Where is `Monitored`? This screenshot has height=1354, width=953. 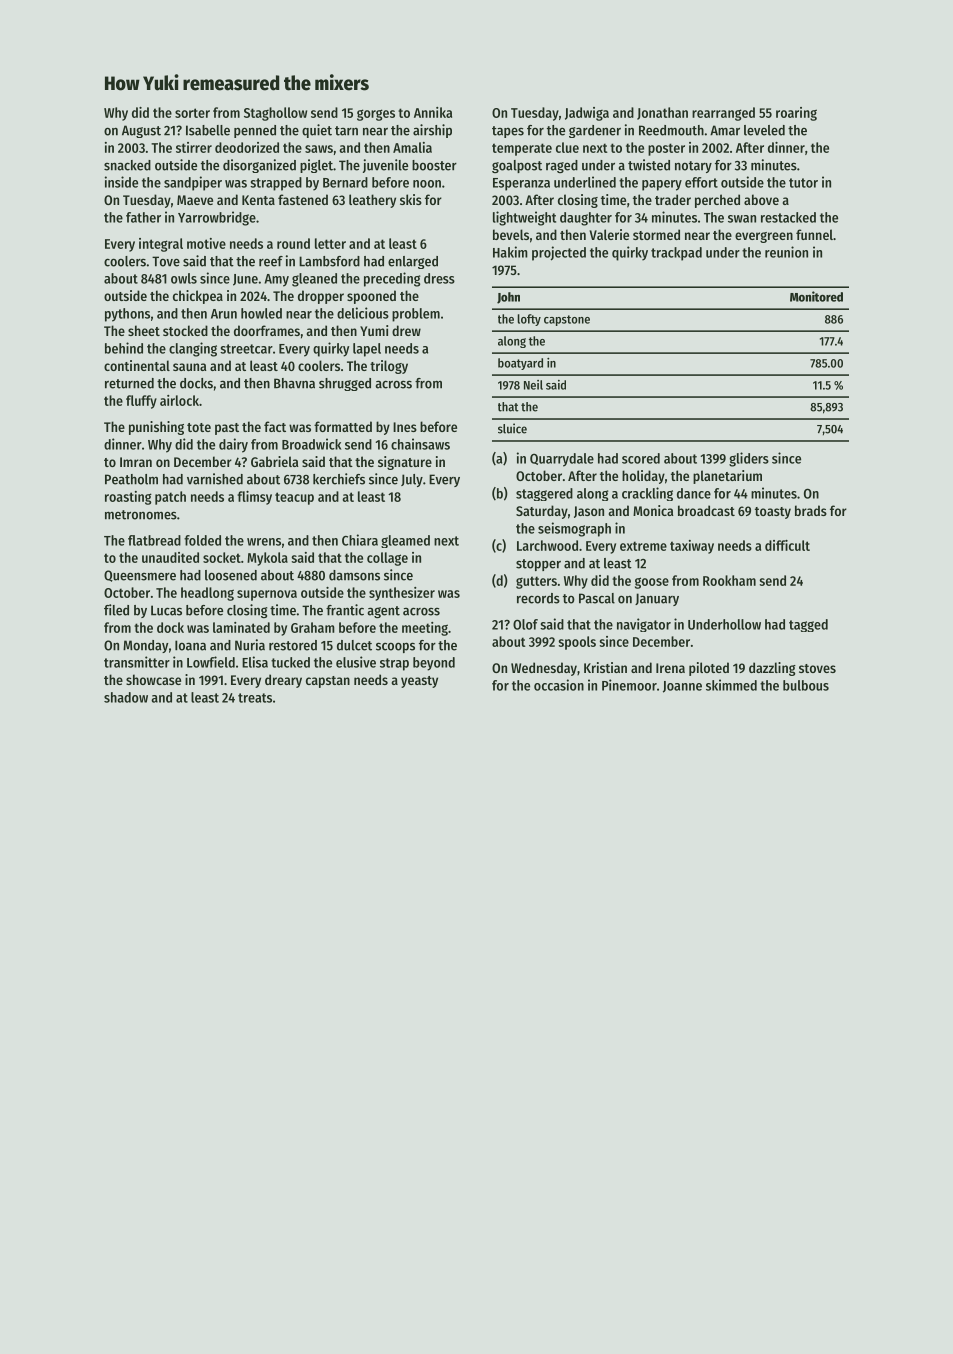
Monitored is located at coordinates (816, 296).
